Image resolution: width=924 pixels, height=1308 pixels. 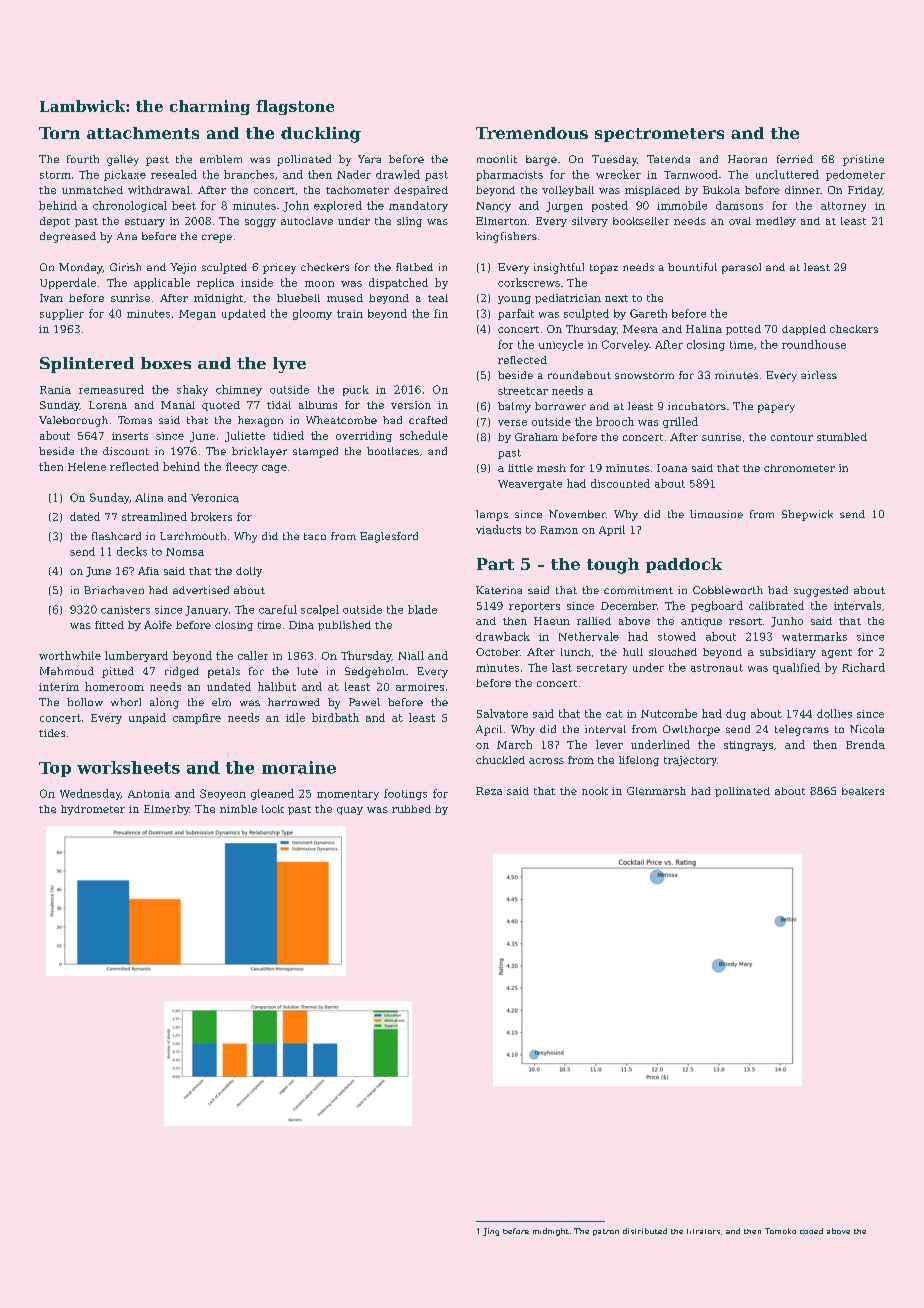 What do you see at coordinates (143, 133) in the document?
I see `attachments` at bounding box center [143, 133].
